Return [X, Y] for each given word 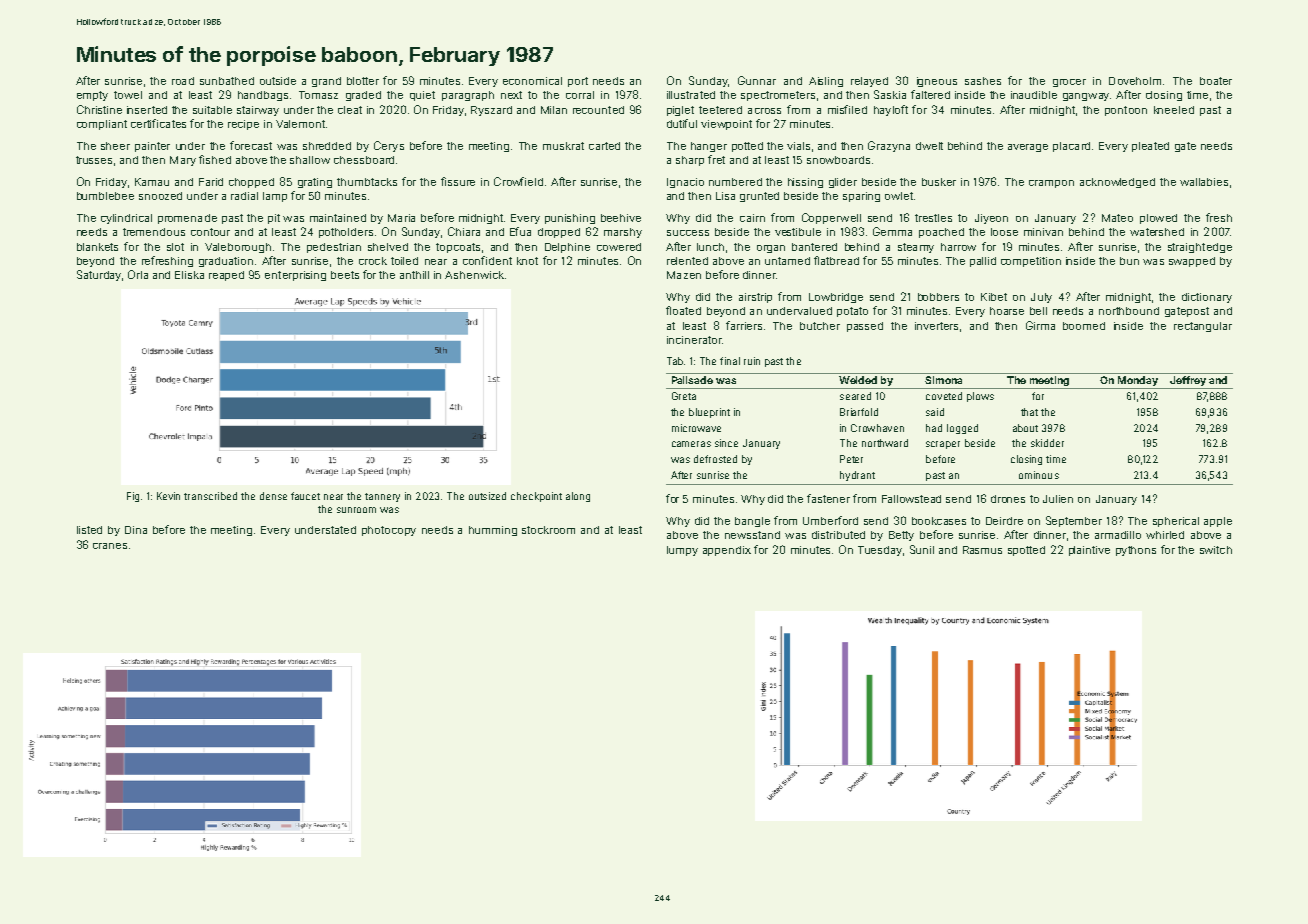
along [578, 497]
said [935, 412]
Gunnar [757, 80]
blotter [363, 81]
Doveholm [1135, 81]
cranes [110, 546]
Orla [138, 274]
